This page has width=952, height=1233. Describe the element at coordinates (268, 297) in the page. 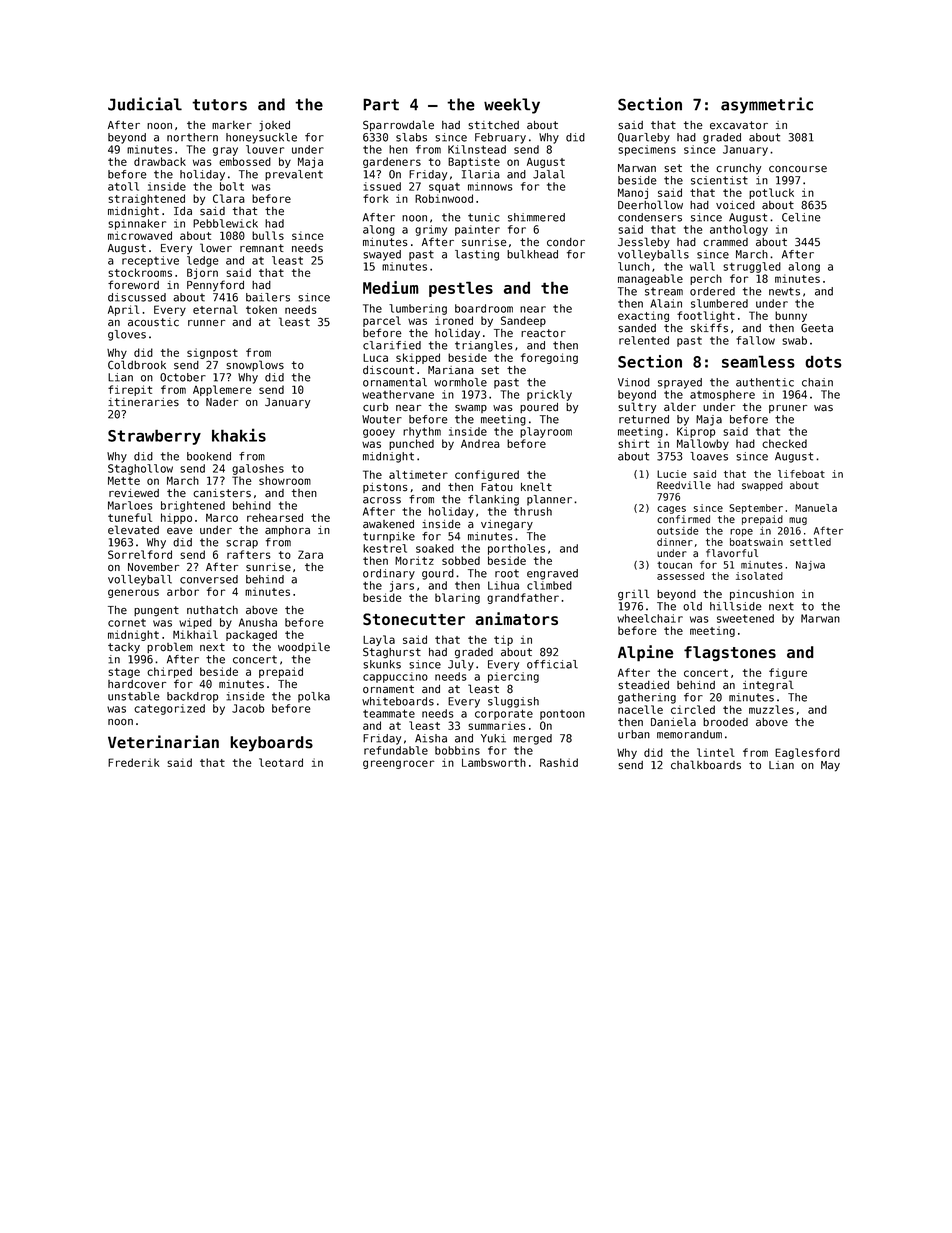

I see `bailers` at that location.
